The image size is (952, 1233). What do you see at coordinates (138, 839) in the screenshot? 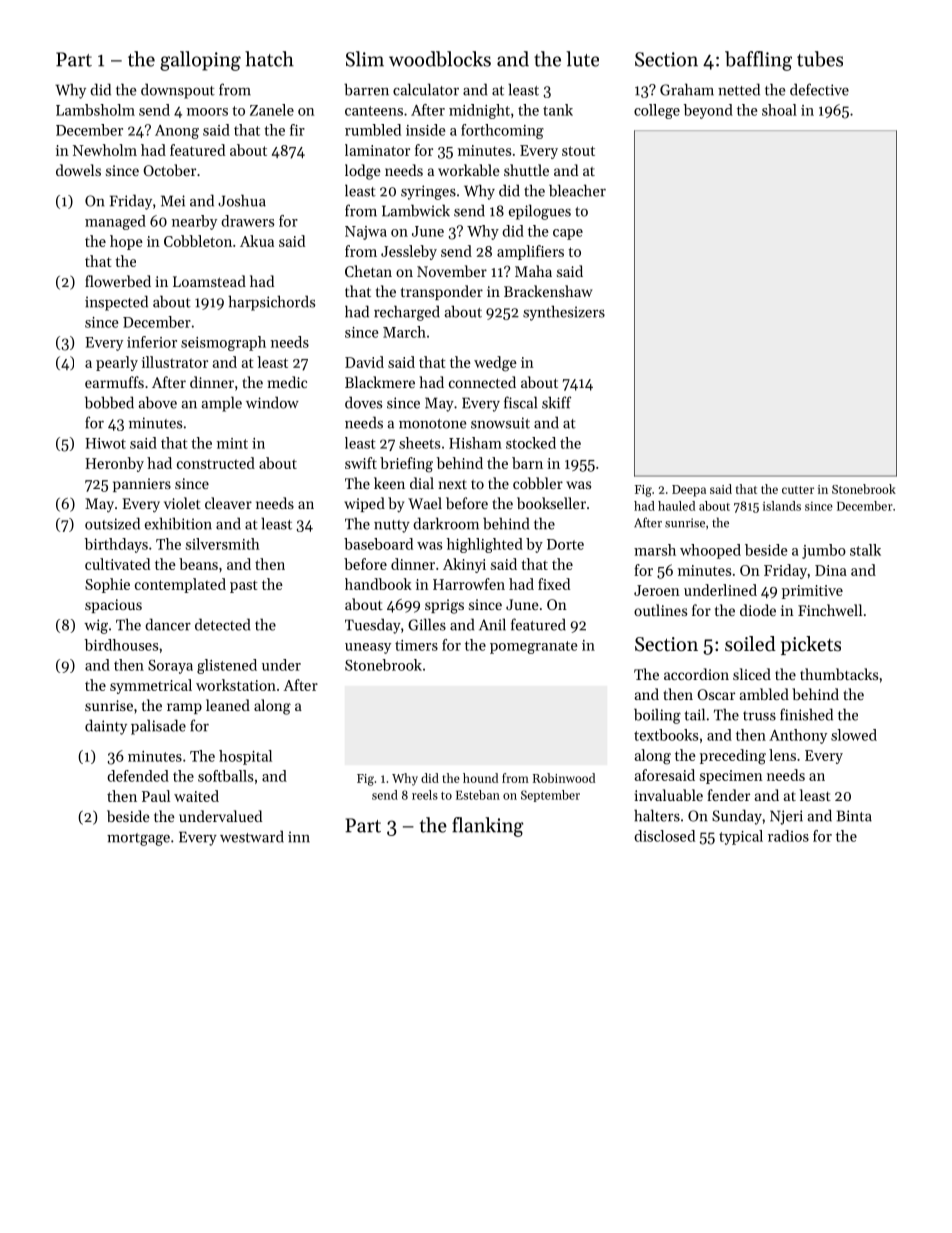
I see `mortgage` at bounding box center [138, 839].
